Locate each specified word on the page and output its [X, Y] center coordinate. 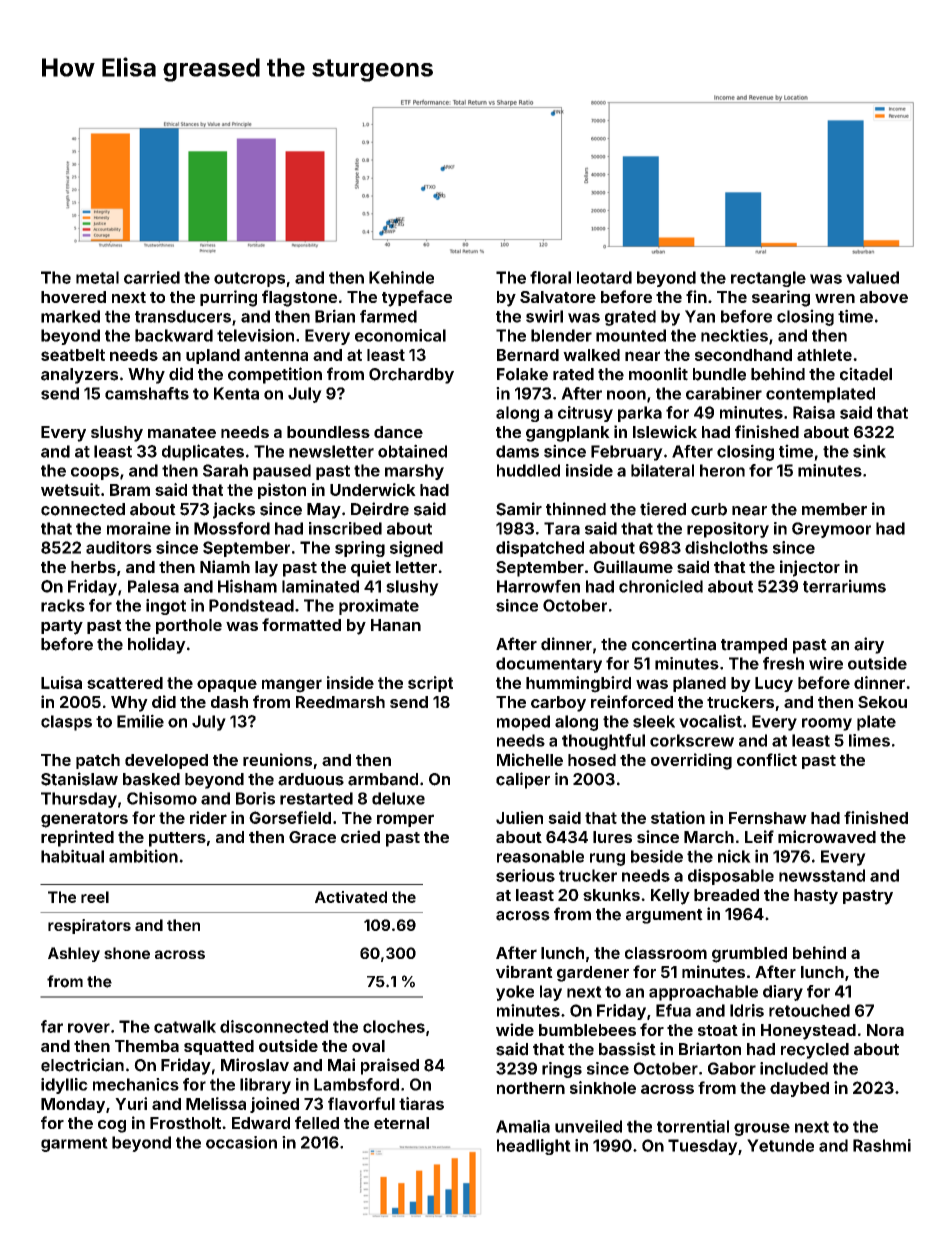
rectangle [768, 279]
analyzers [79, 376]
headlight [534, 1147]
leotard [604, 277]
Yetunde [780, 1145]
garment [74, 1144]
